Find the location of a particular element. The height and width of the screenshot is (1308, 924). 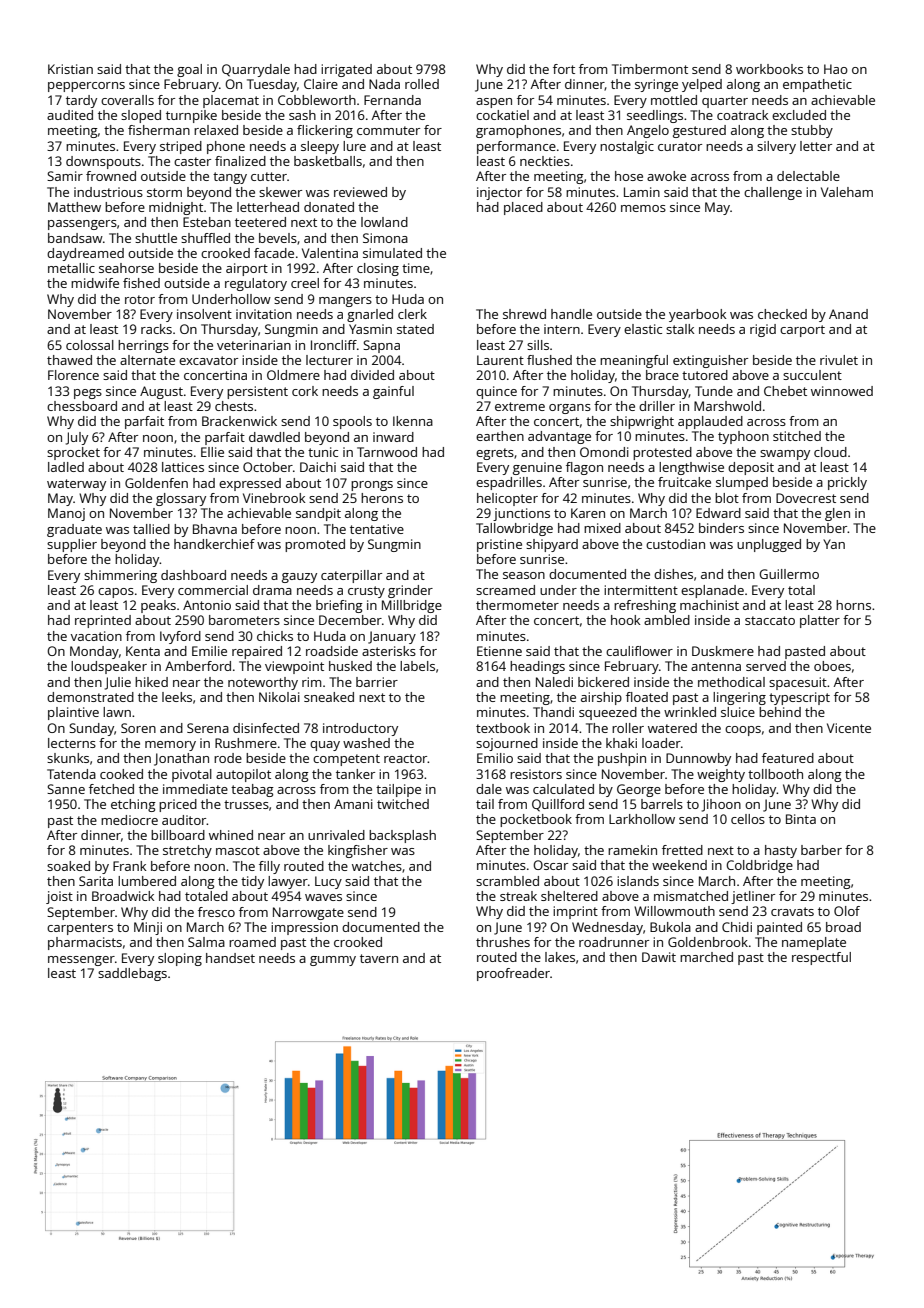

winnowed is located at coordinates (842, 391).
